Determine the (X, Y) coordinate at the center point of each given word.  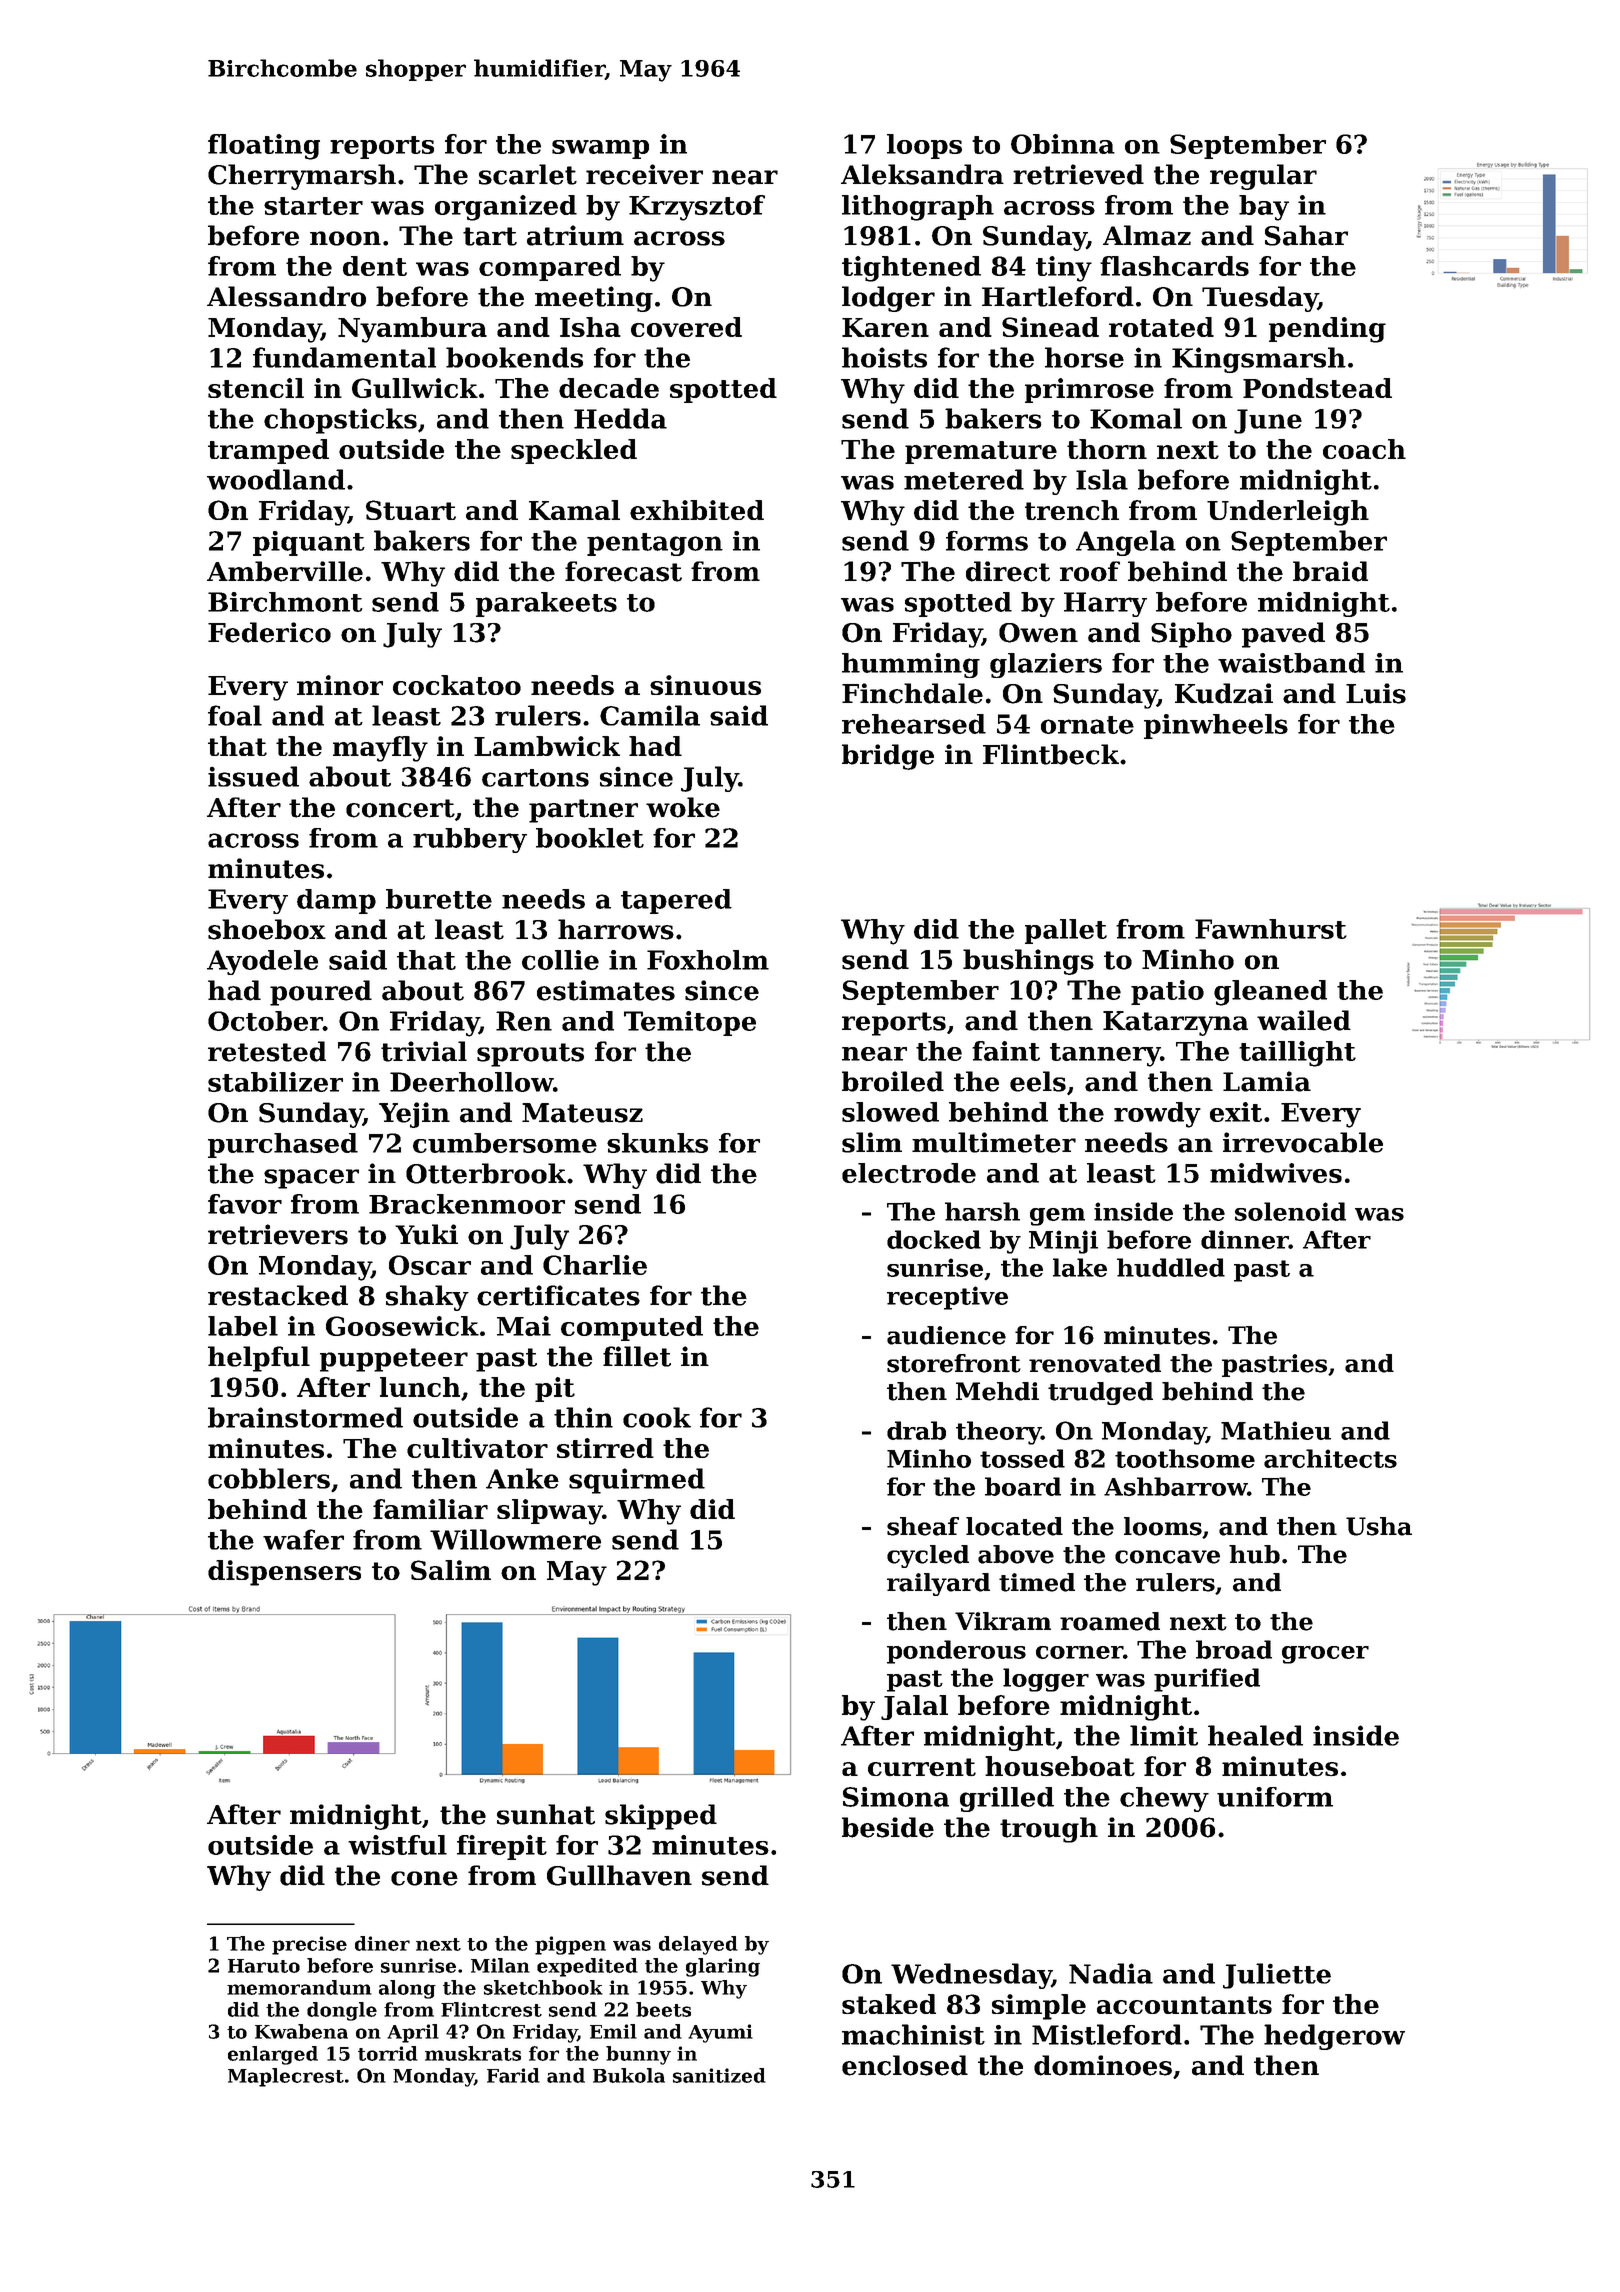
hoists (884, 357)
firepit (502, 1847)
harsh (982, 1211)
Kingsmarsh (1259, 360)
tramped (268, 451)
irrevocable (1303, 1142)
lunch (420, 1387)
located (1014, 1526)
